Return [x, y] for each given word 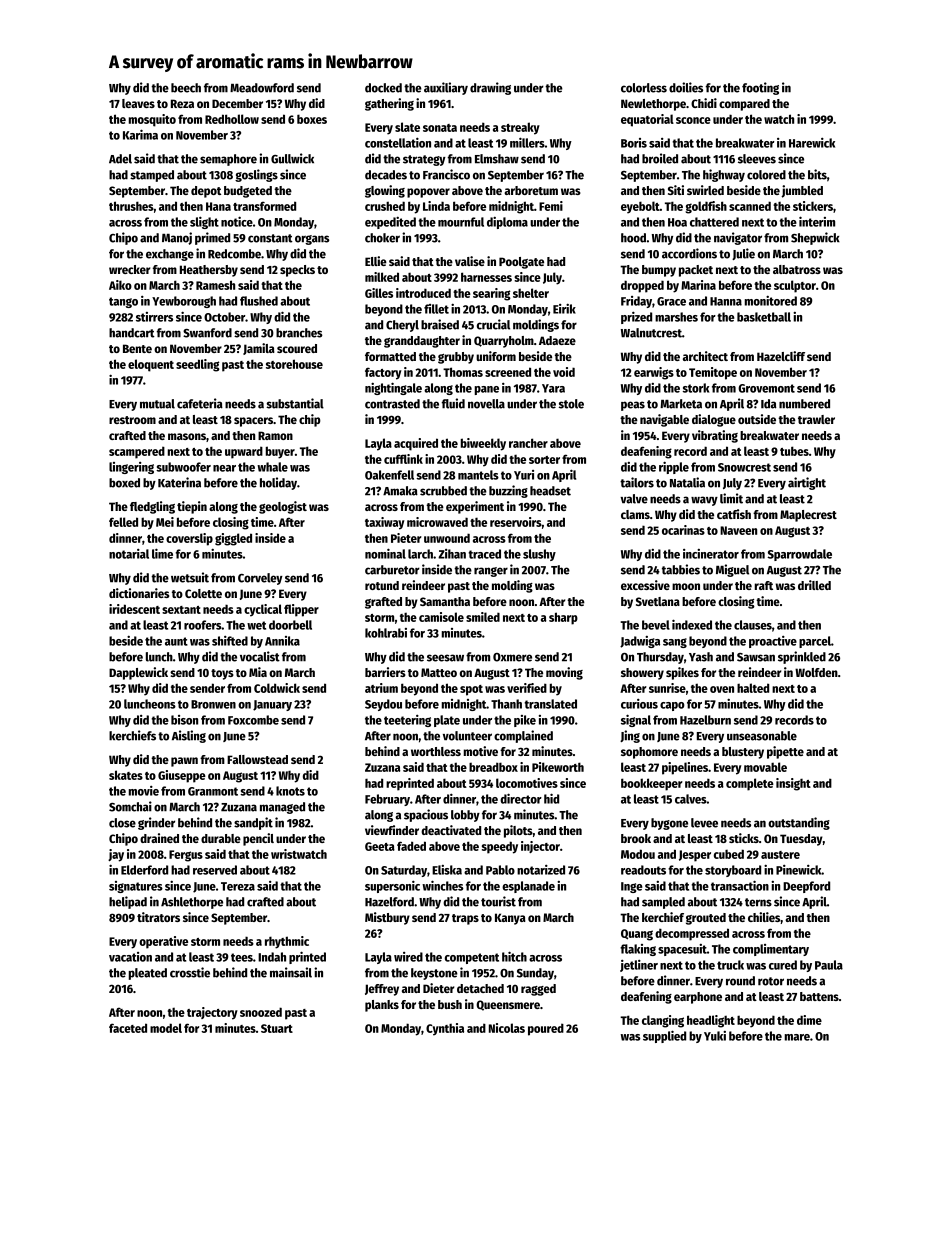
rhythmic [287, 942]
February [387, 800]
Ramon [275, 435]
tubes [794, 451]
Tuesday [801, 840]
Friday [636, 302]
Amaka [400, 491]
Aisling [189, 736]
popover [428, 193]
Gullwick [292, 158]
